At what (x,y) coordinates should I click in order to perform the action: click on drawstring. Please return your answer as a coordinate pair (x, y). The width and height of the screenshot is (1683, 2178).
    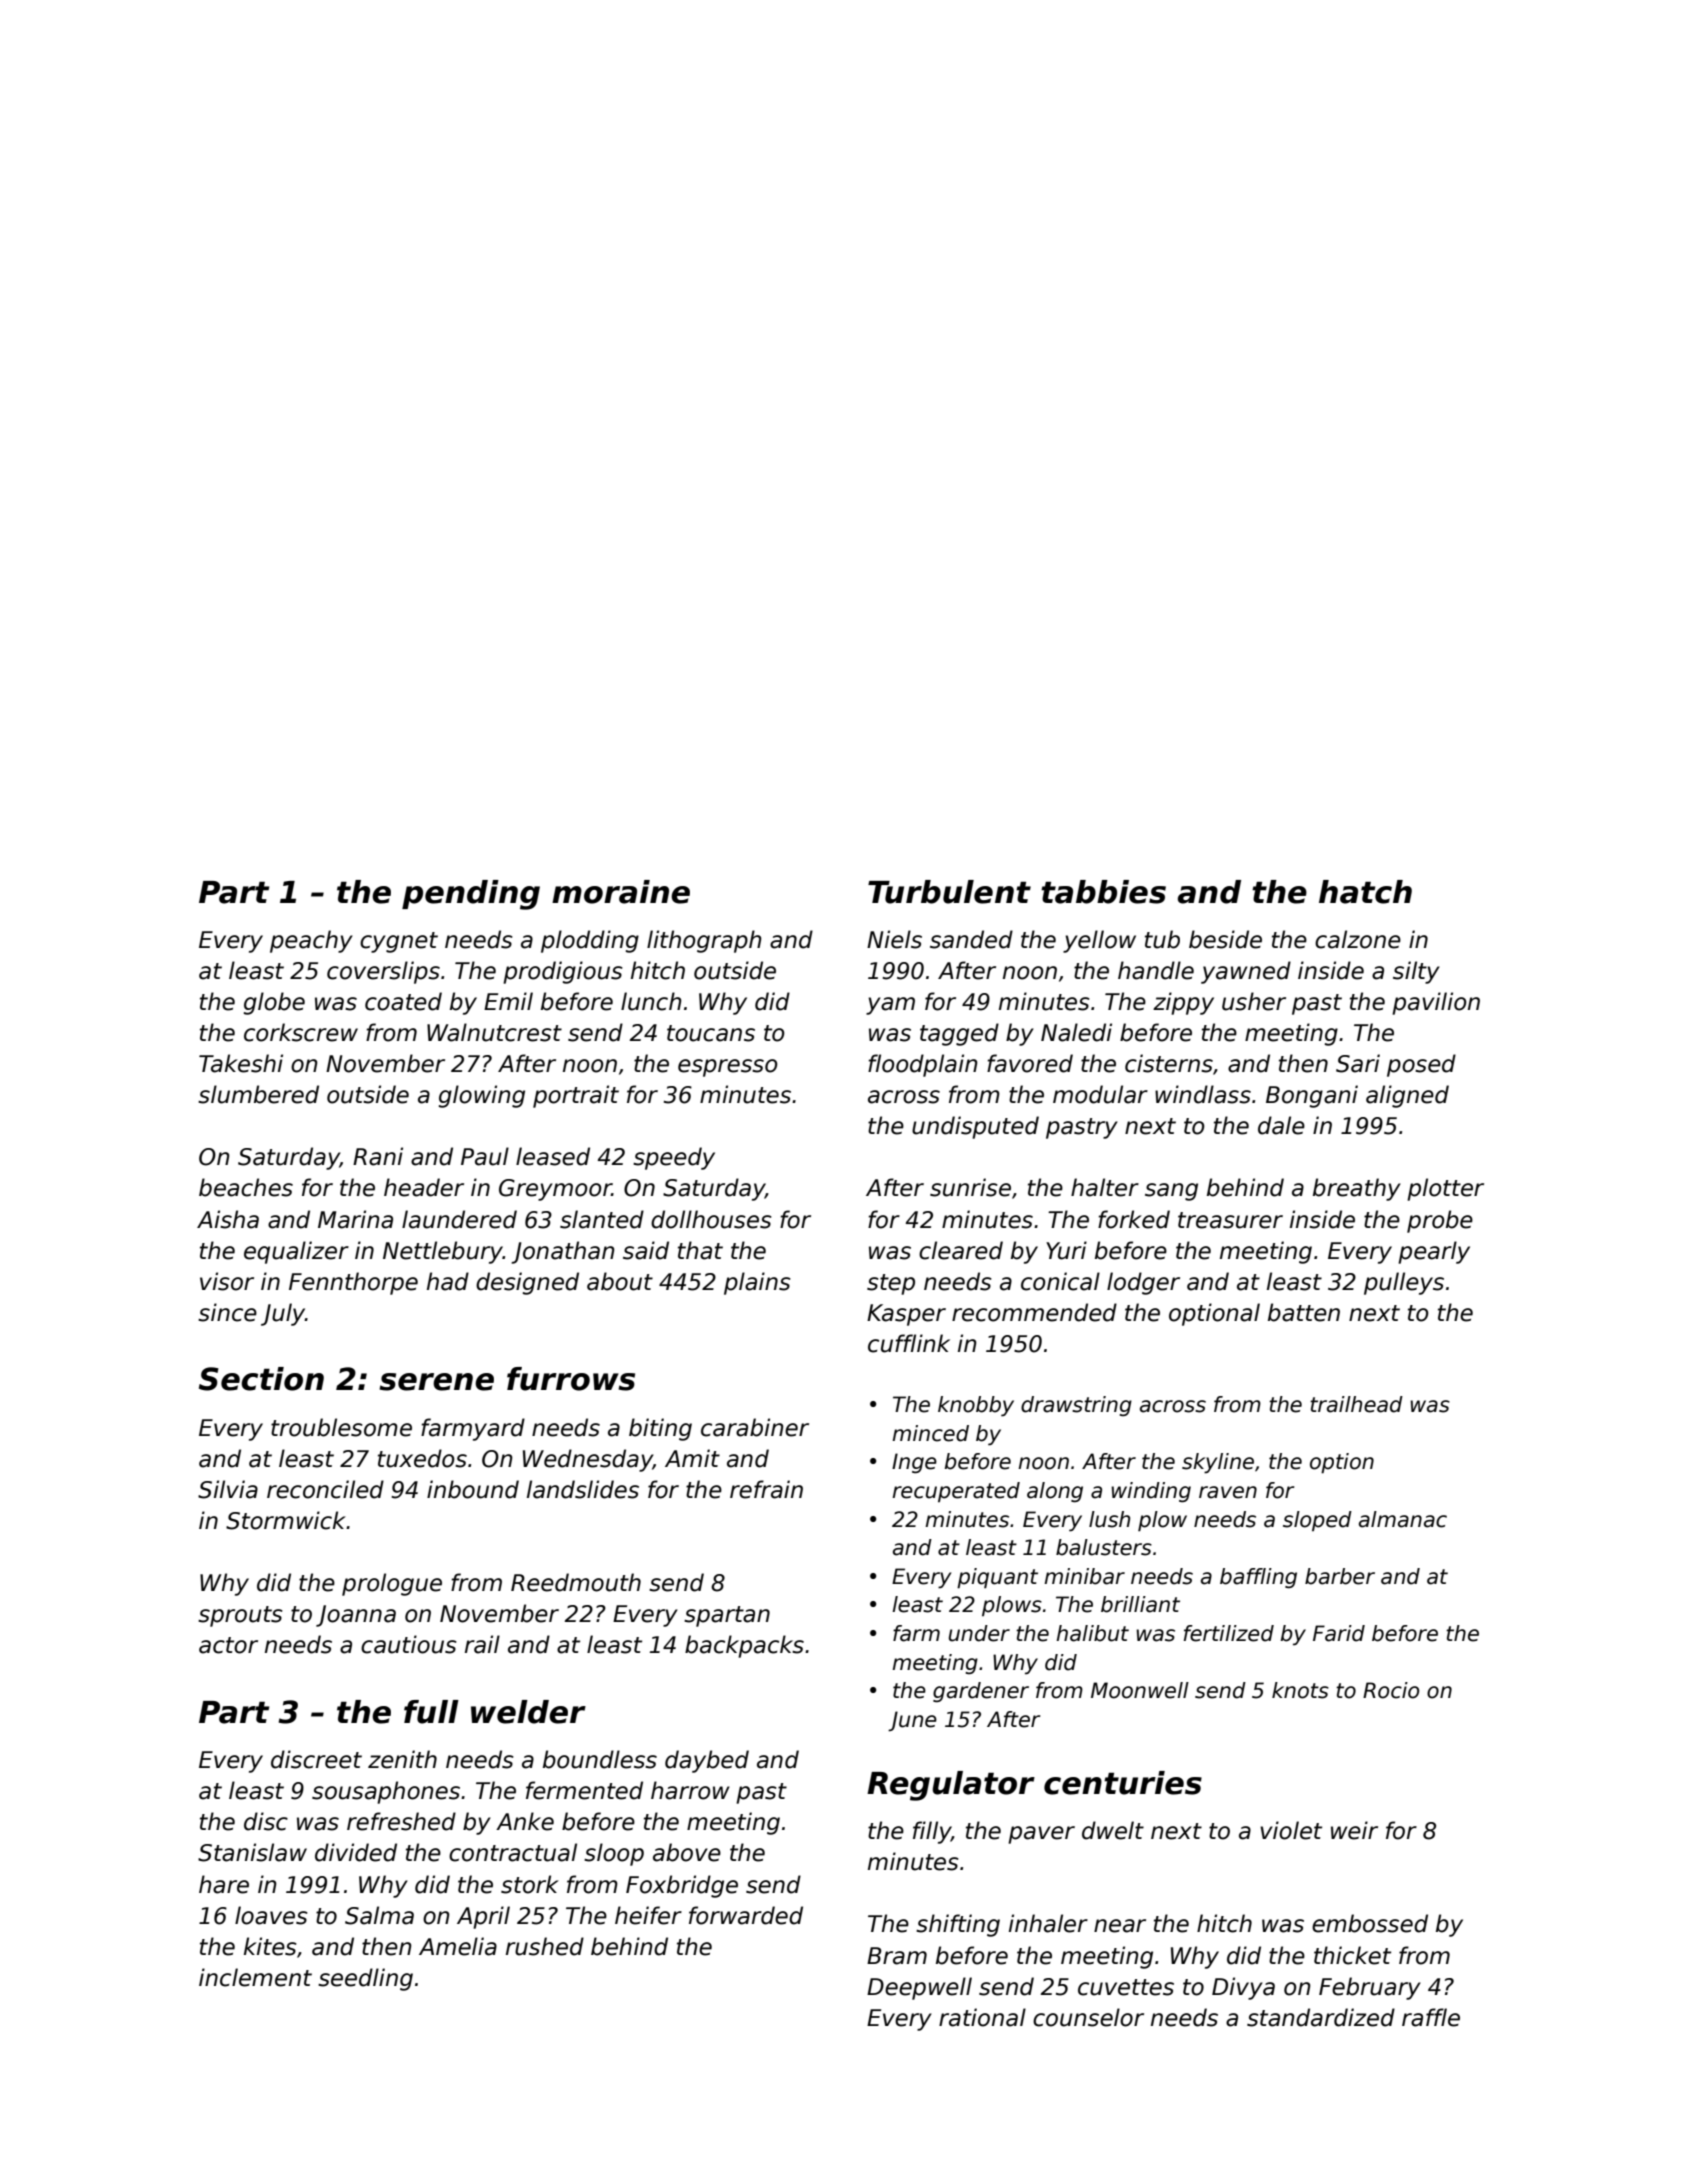
    Looking at the image, I should click on (1076, 1406).
